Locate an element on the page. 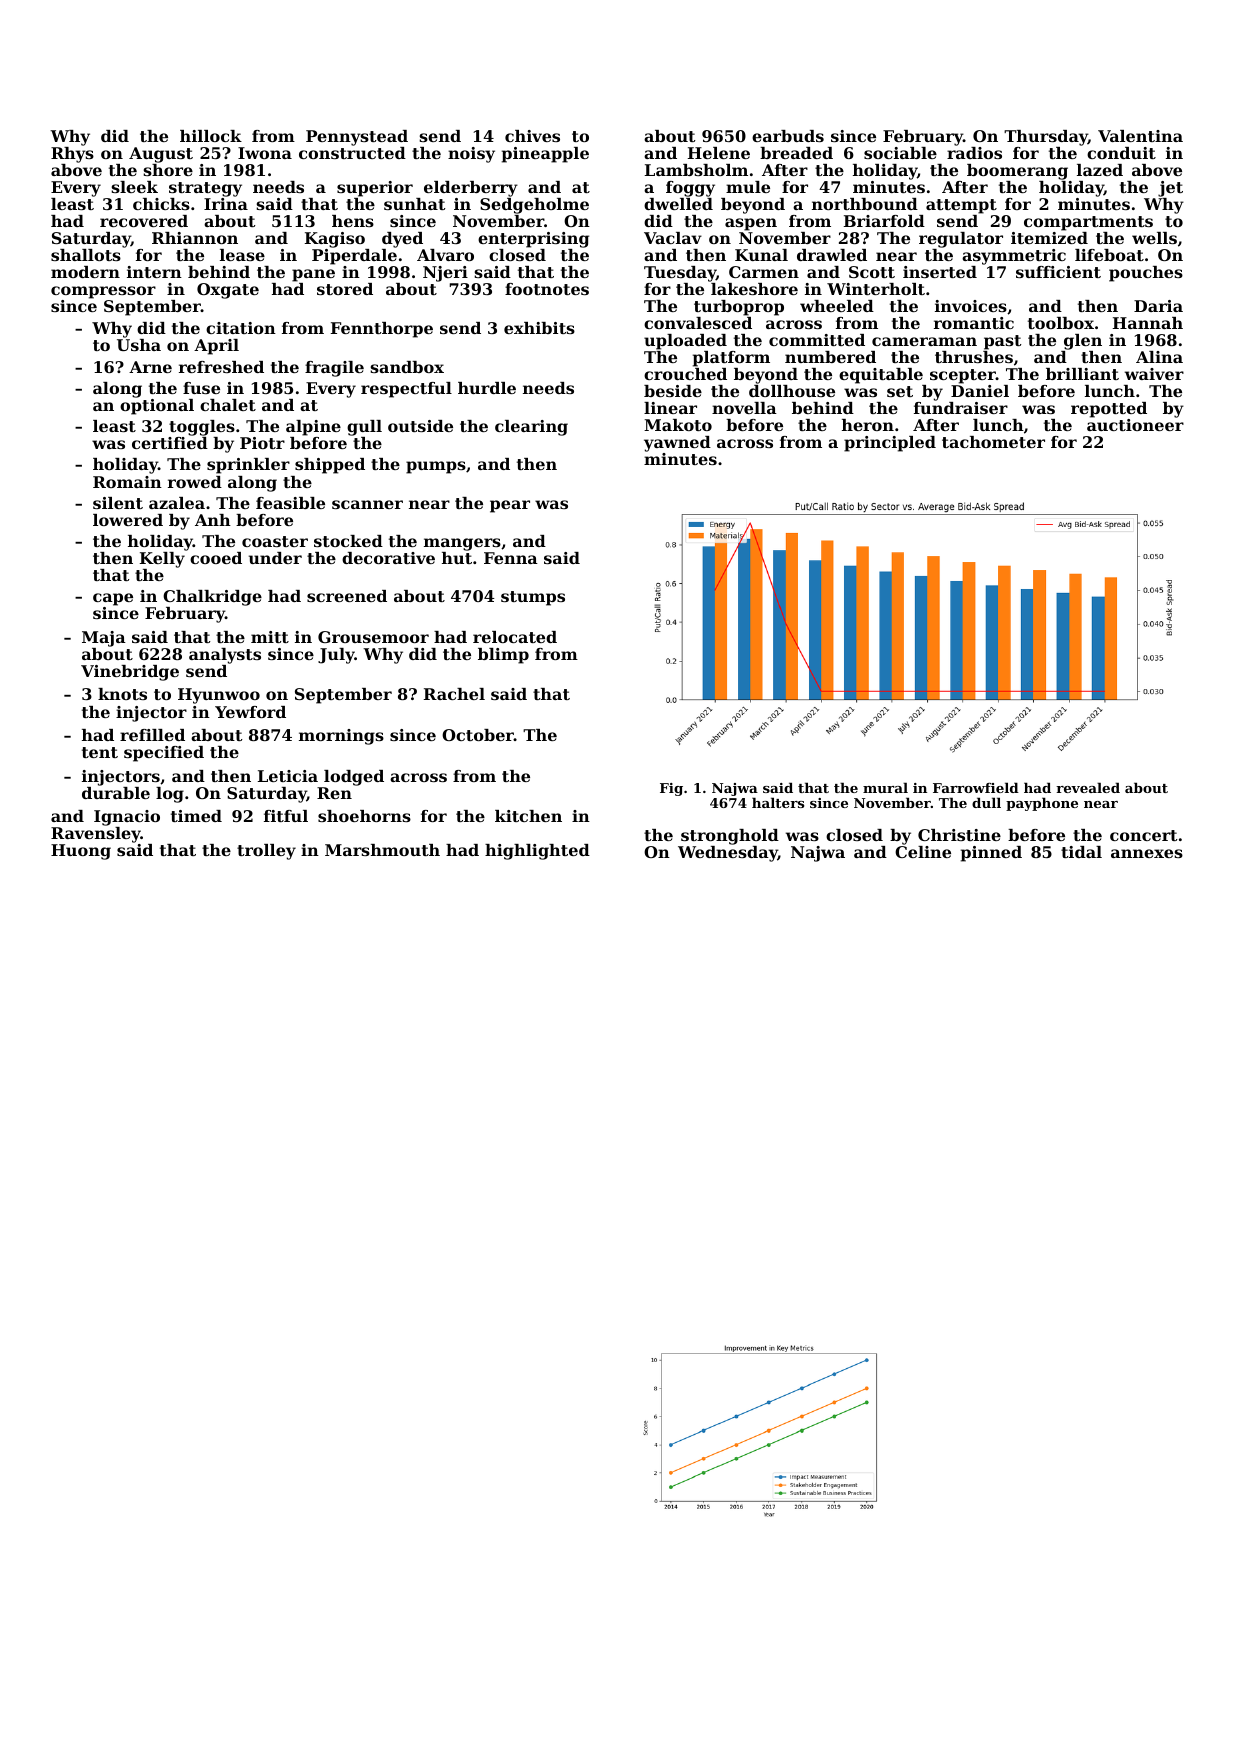  hillock is located at coordinates (211, 136).
